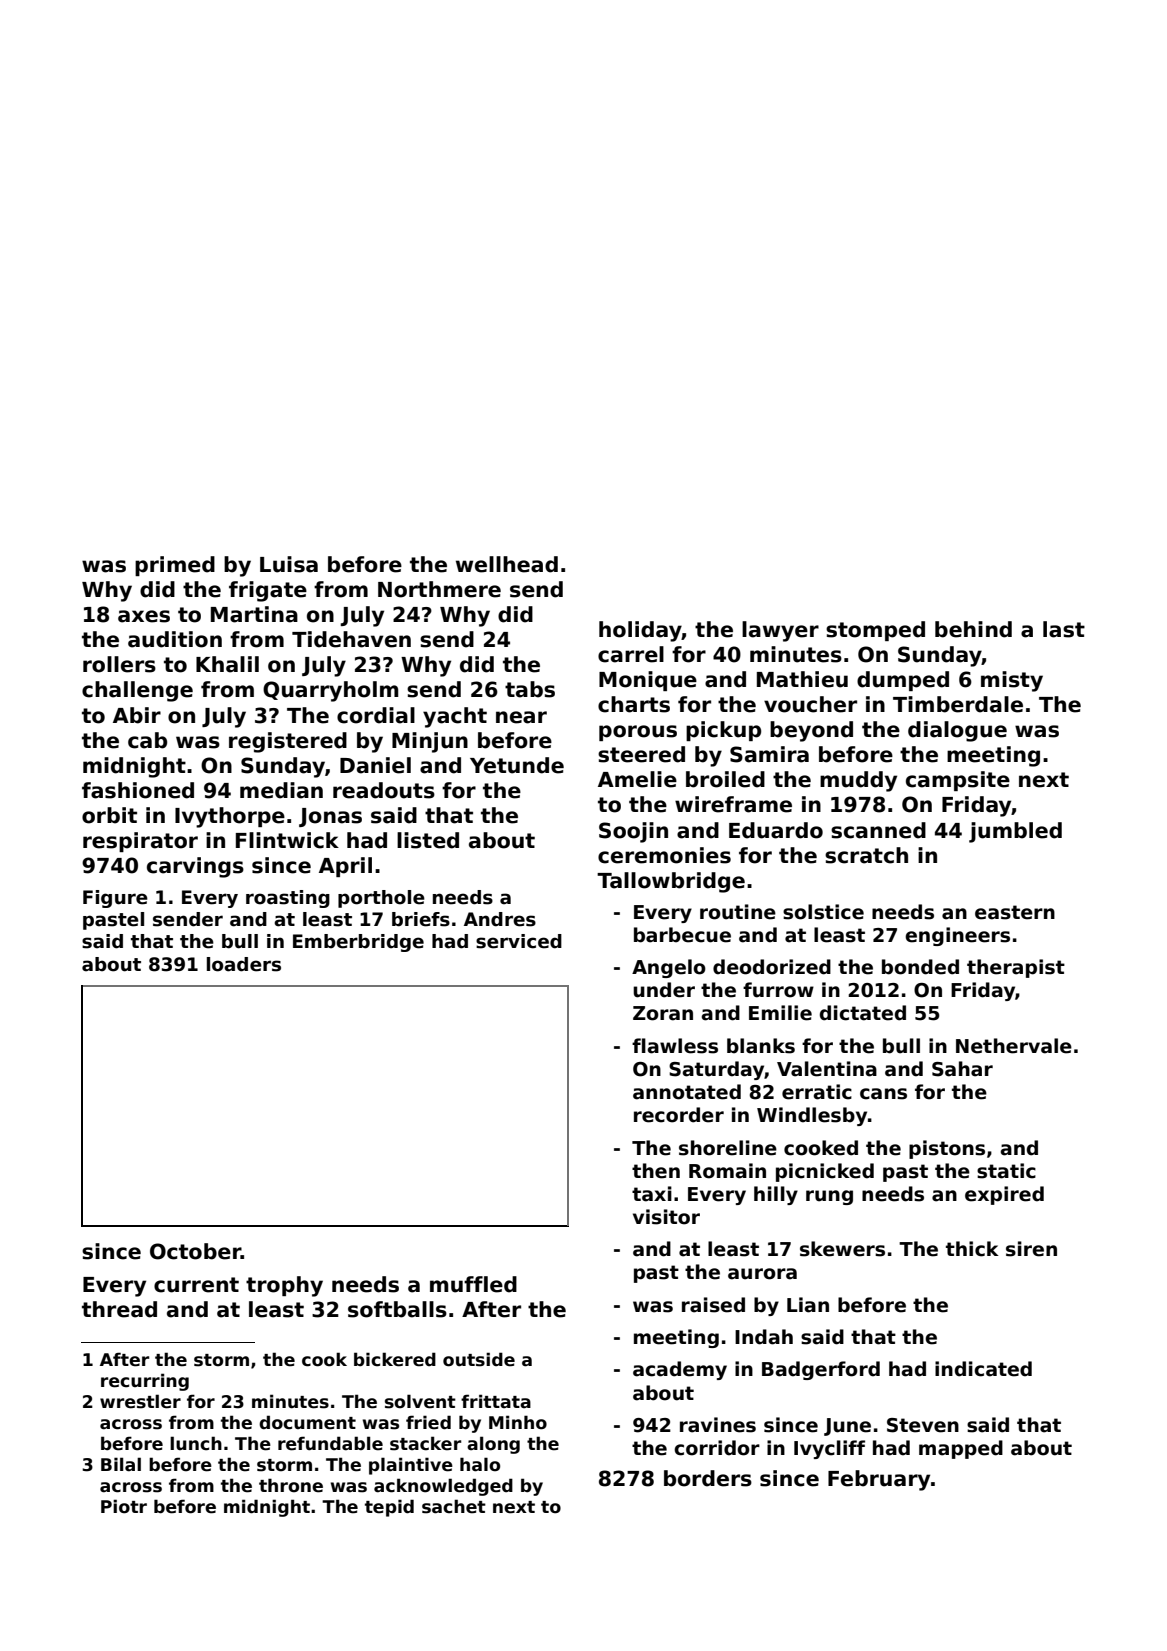  I want to click on loaders, so click(244, 964).
